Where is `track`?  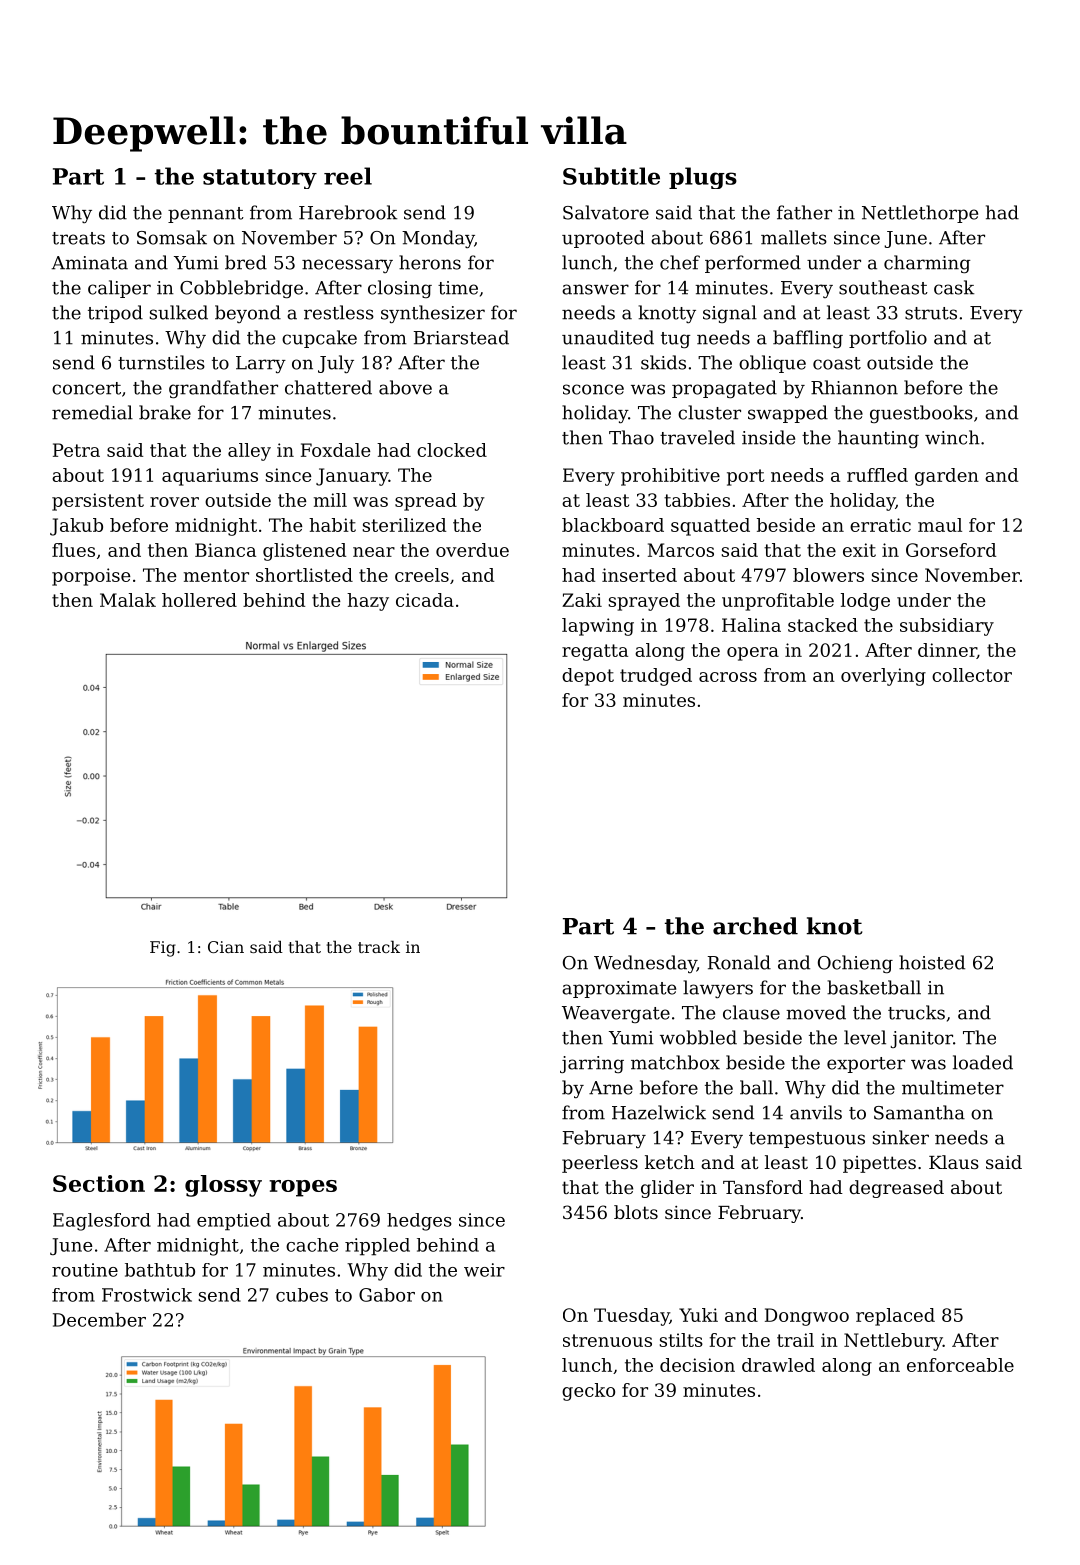 track is located at coordinates (379, 946).
